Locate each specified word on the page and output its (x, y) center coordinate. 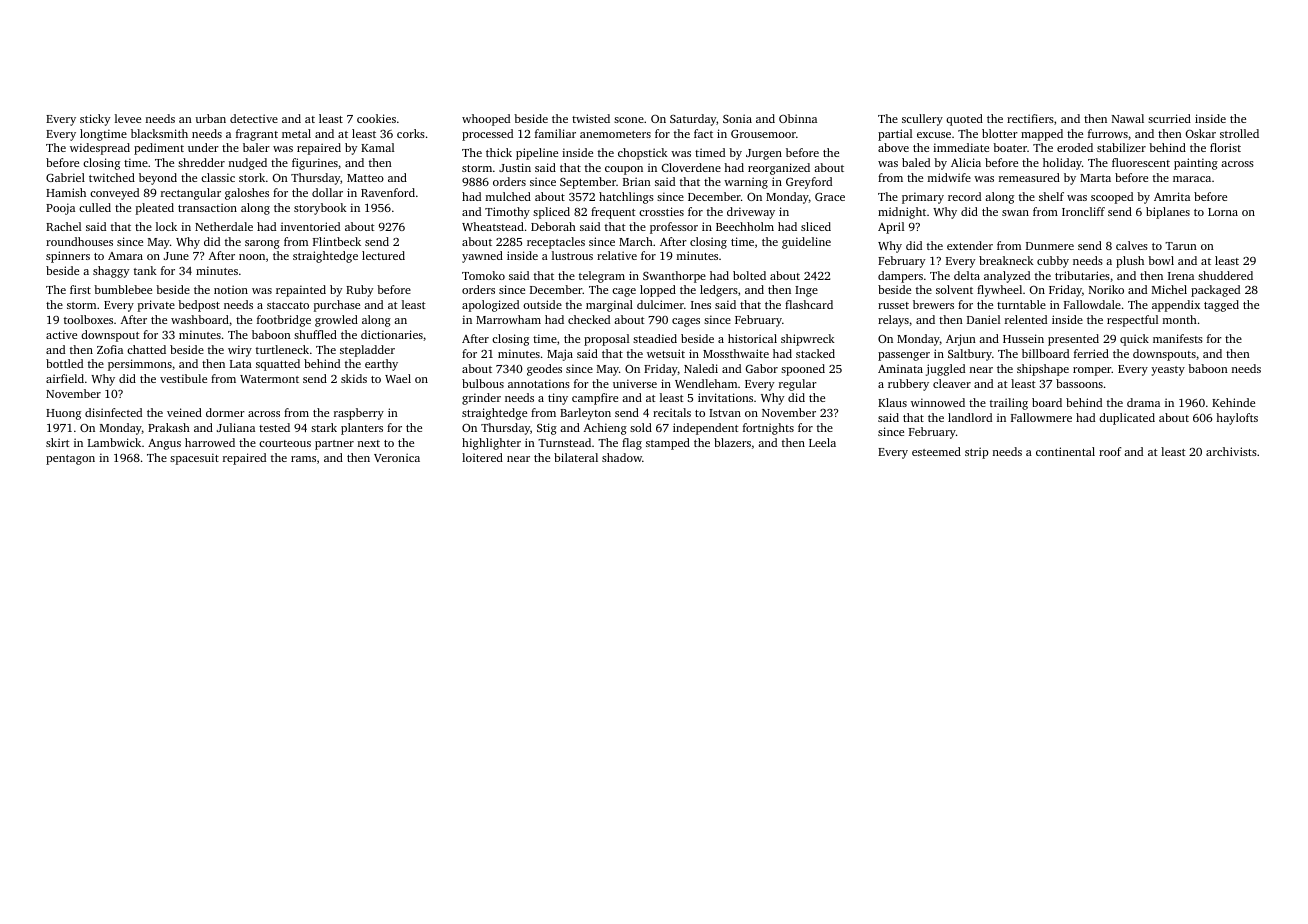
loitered (482, 457)
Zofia (110, 349)
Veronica (397, 457)
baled (916, 162)
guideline (806, 243)
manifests (1178, 338)
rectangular (191, 194)
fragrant (257, 135)
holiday (1062, 164)
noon (252, 257)
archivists (1231, 451)
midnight (902, 213)
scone (629, 120)
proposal (606, 340)
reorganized (779, 169)
